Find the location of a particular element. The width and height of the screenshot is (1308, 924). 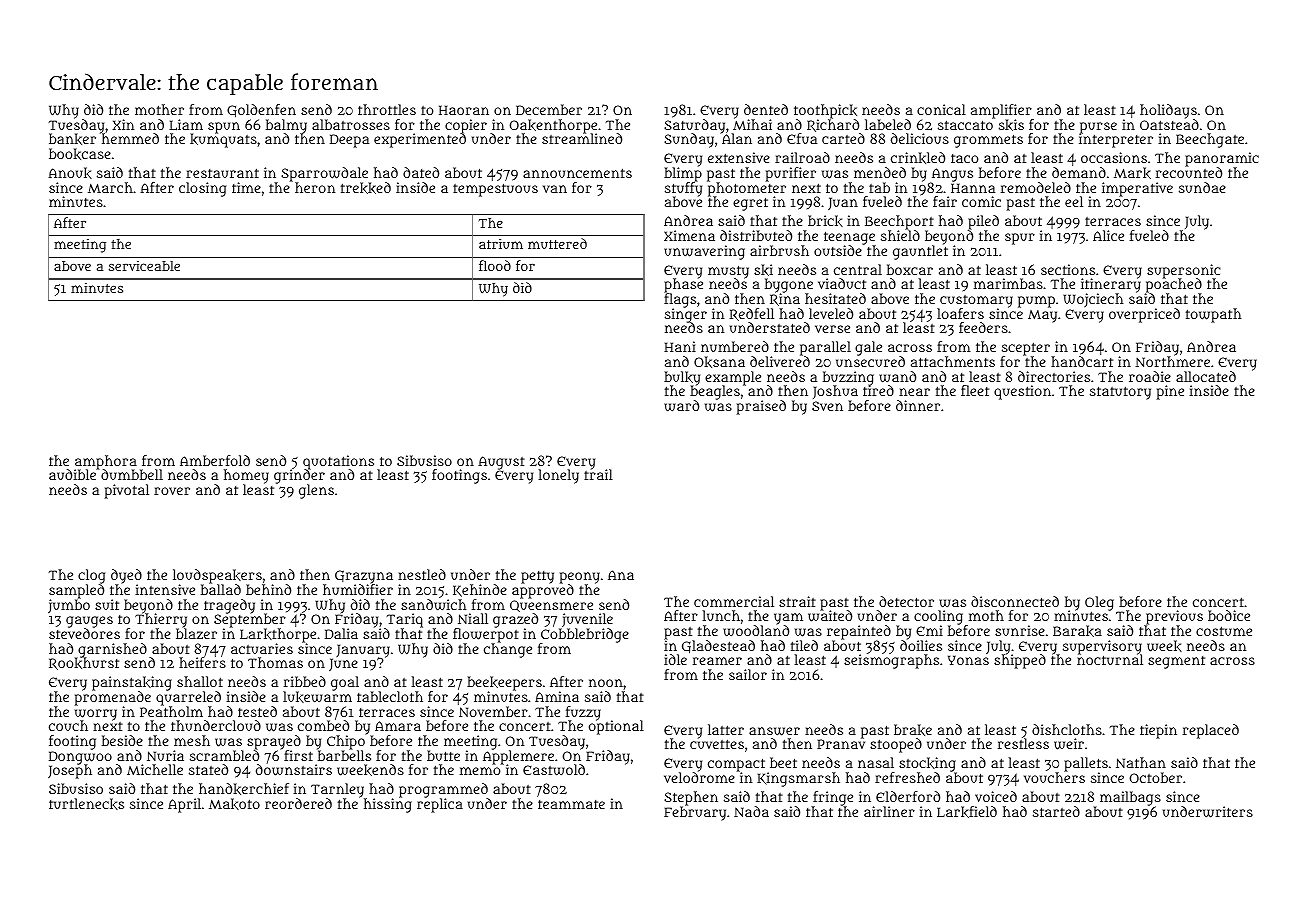

throttles is located at coordinates (387, 109).
